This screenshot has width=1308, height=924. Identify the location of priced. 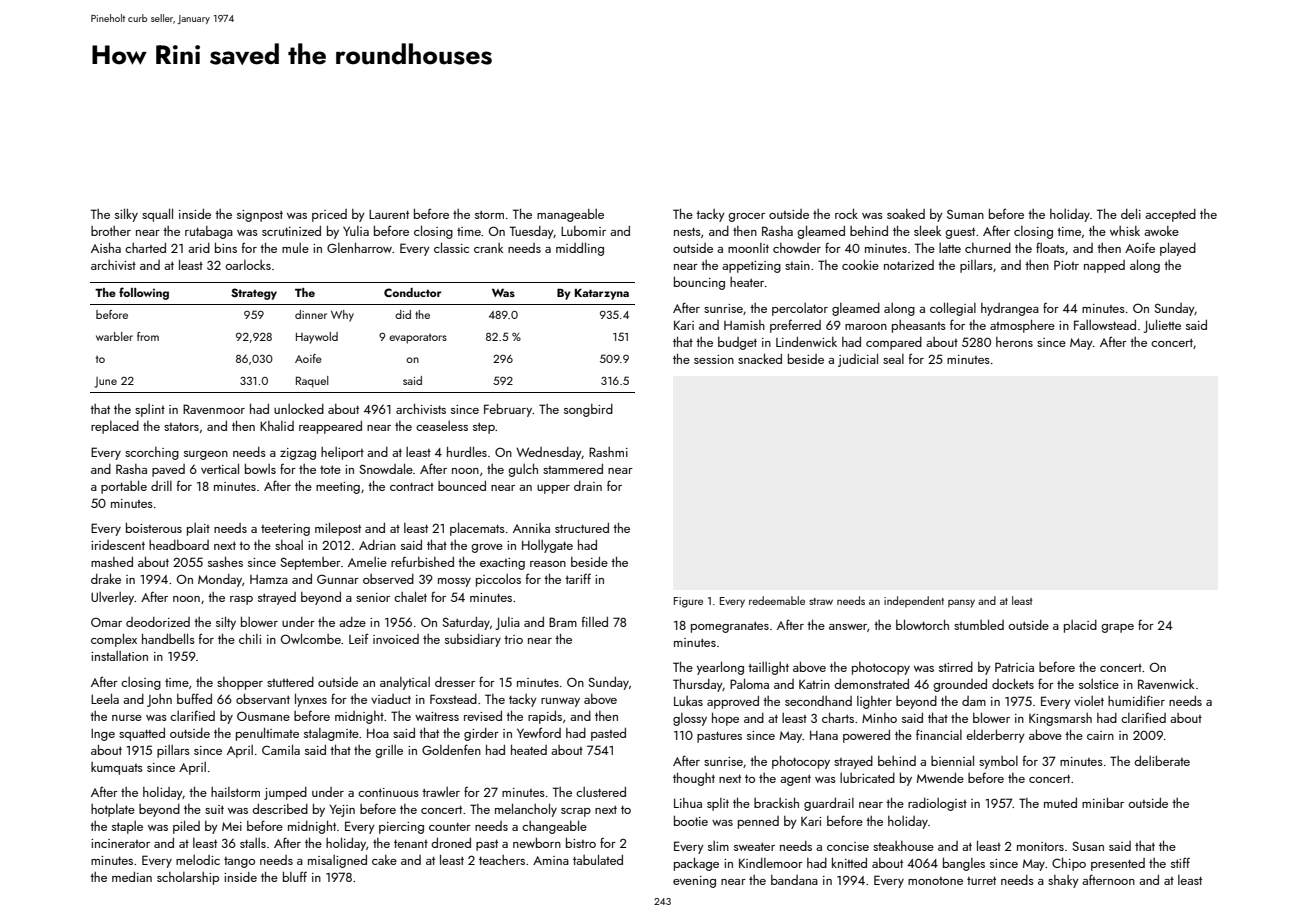
(329, 215).
